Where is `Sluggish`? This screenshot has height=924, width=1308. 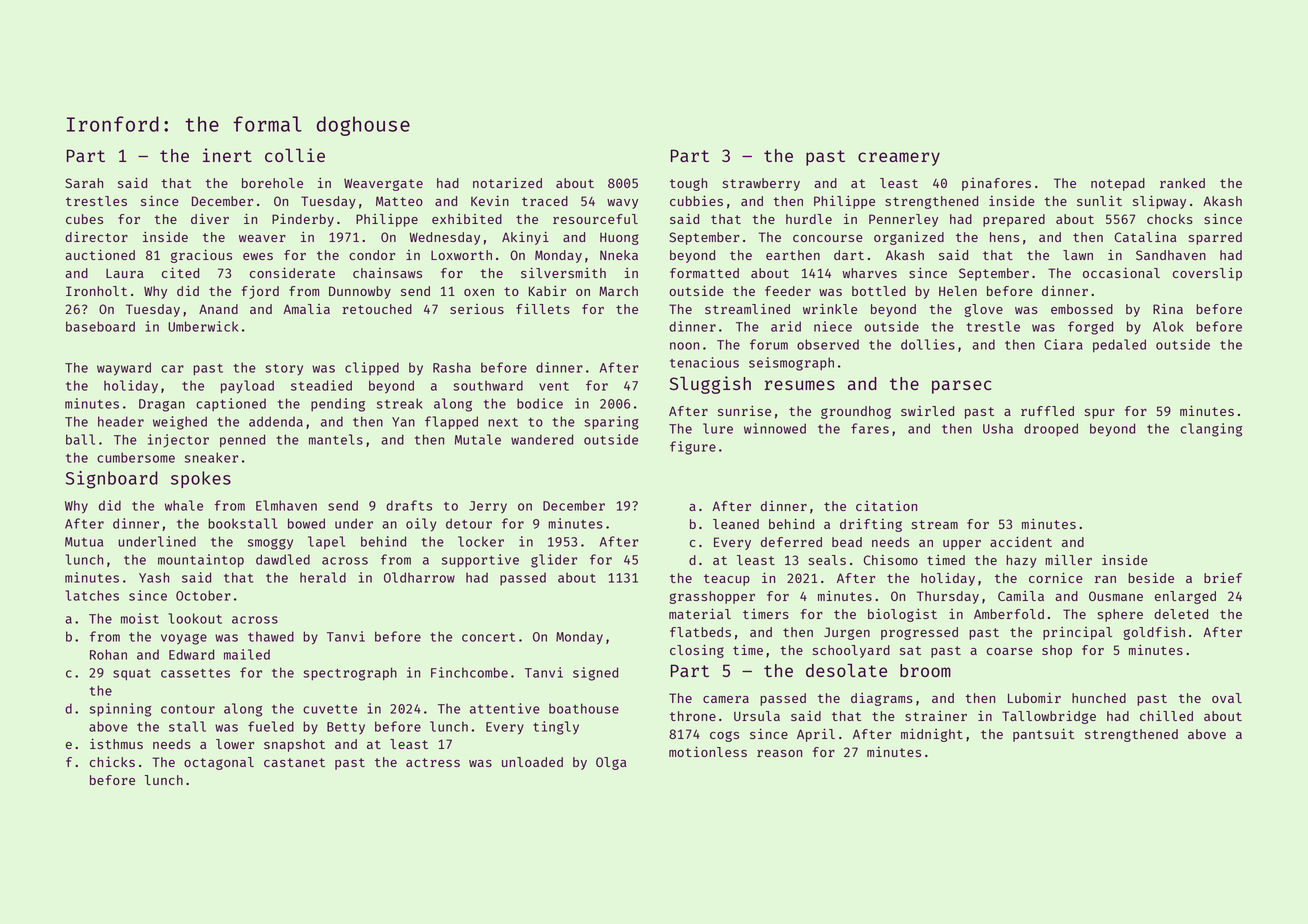 Sluggish is located at coordinates (710, 385).
